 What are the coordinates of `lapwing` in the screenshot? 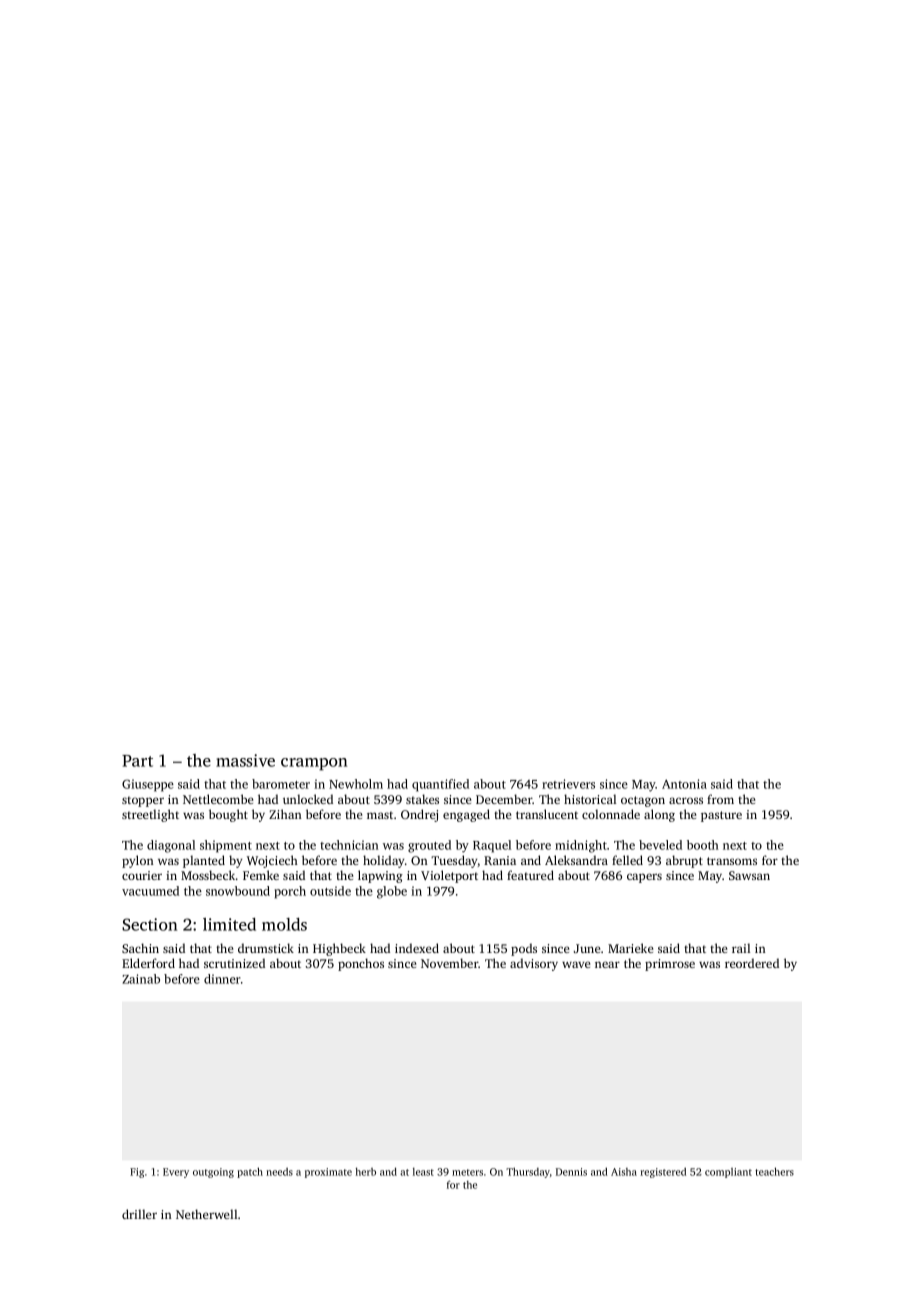 It's located at (380, 876).
